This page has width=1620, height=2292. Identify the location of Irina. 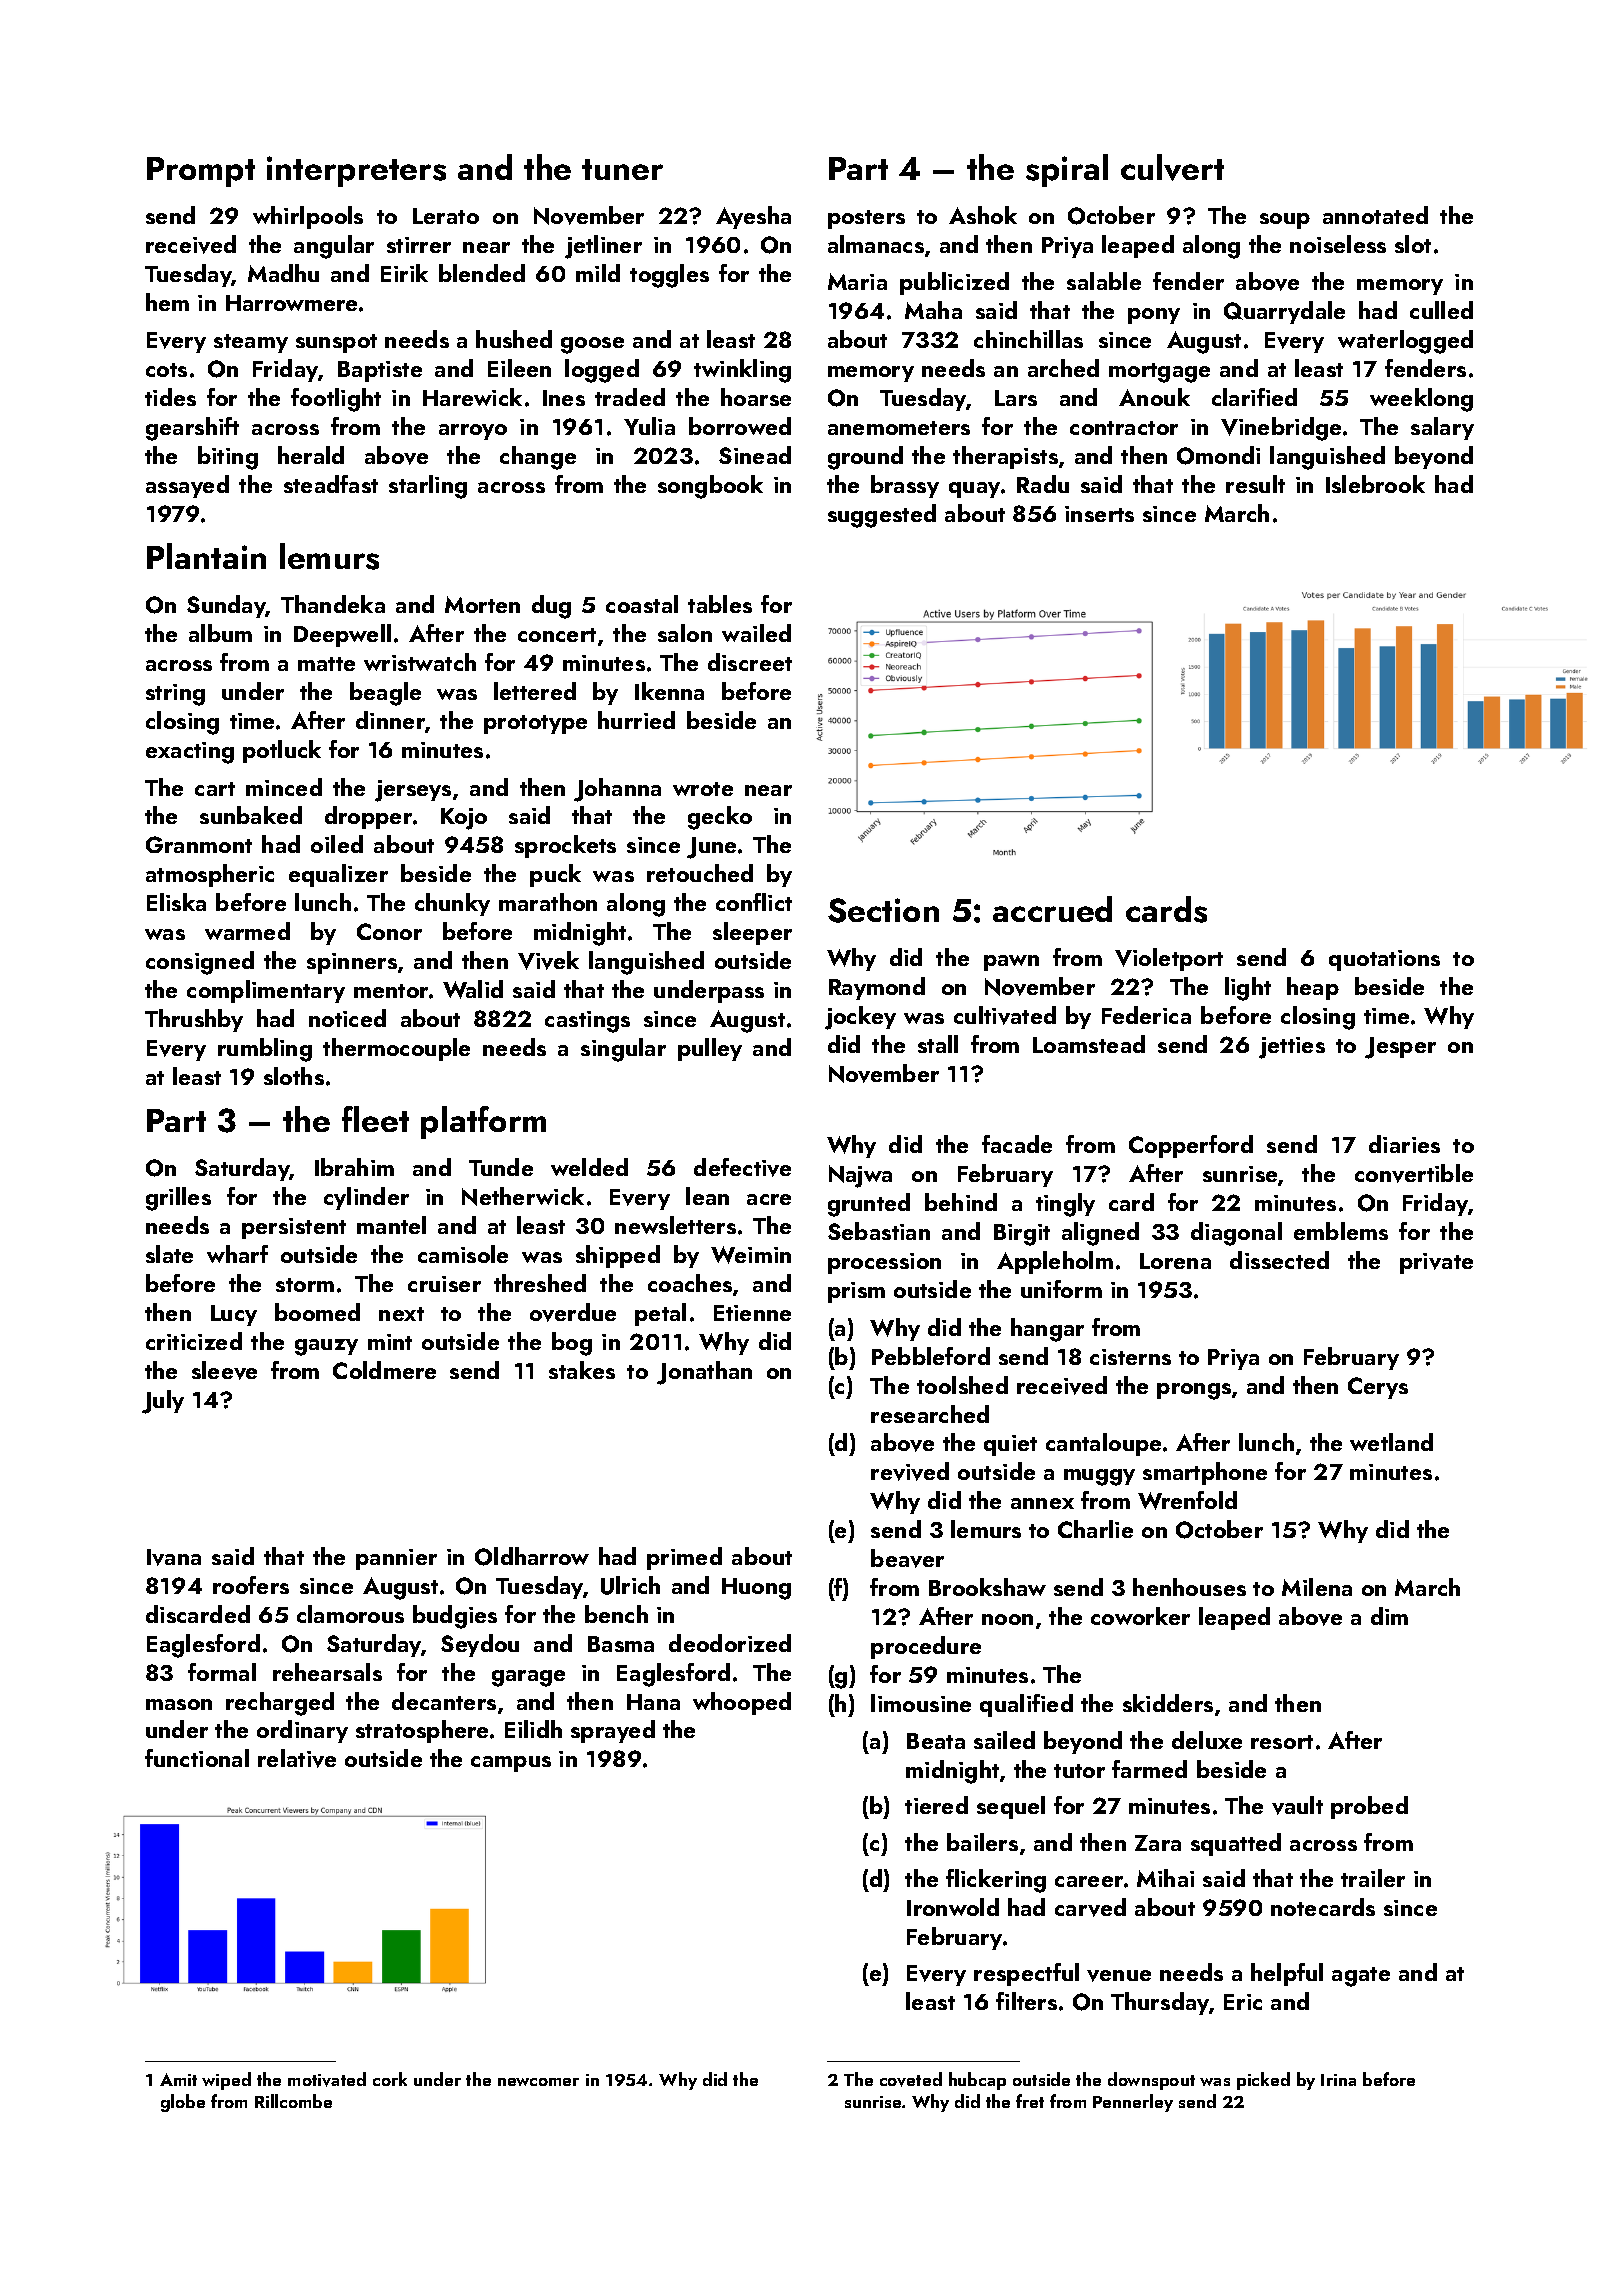
(1338, 2080).
